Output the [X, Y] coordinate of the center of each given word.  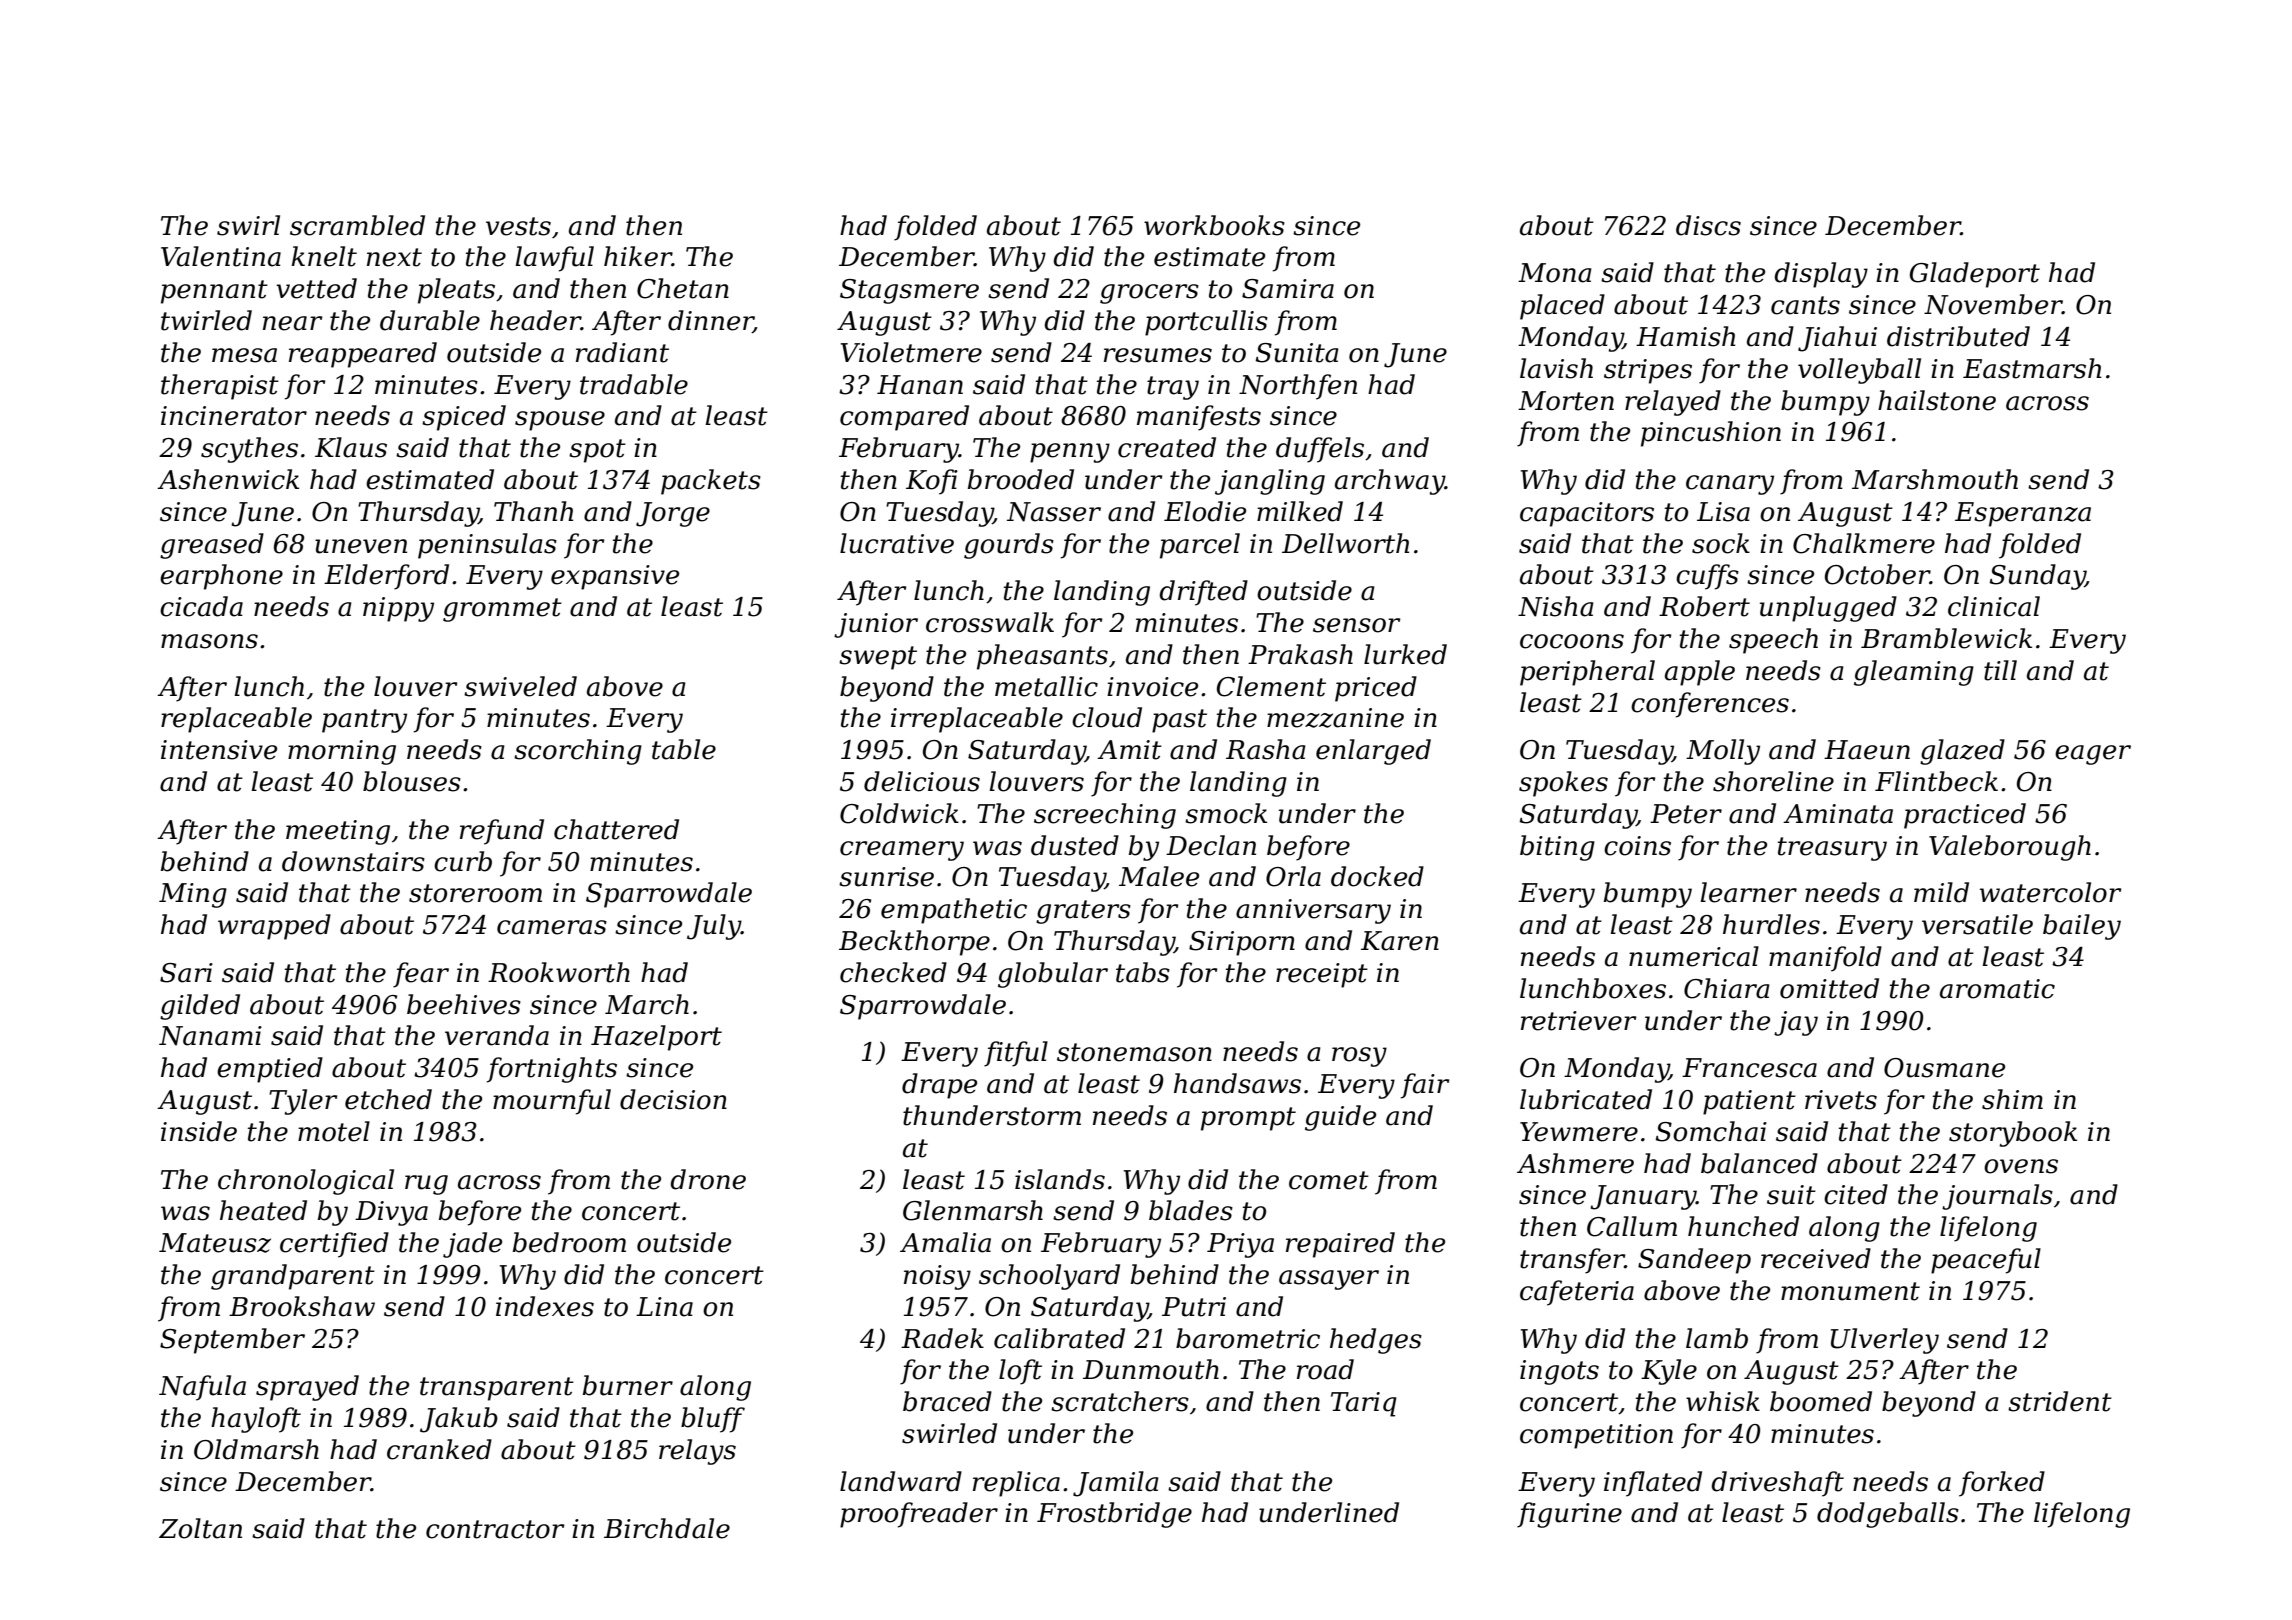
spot [597, 451]
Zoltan [200, 1528]
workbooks [1214, 225]
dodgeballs [1888, 1515]
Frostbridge [1114, 1515]
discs [1708, 225]
